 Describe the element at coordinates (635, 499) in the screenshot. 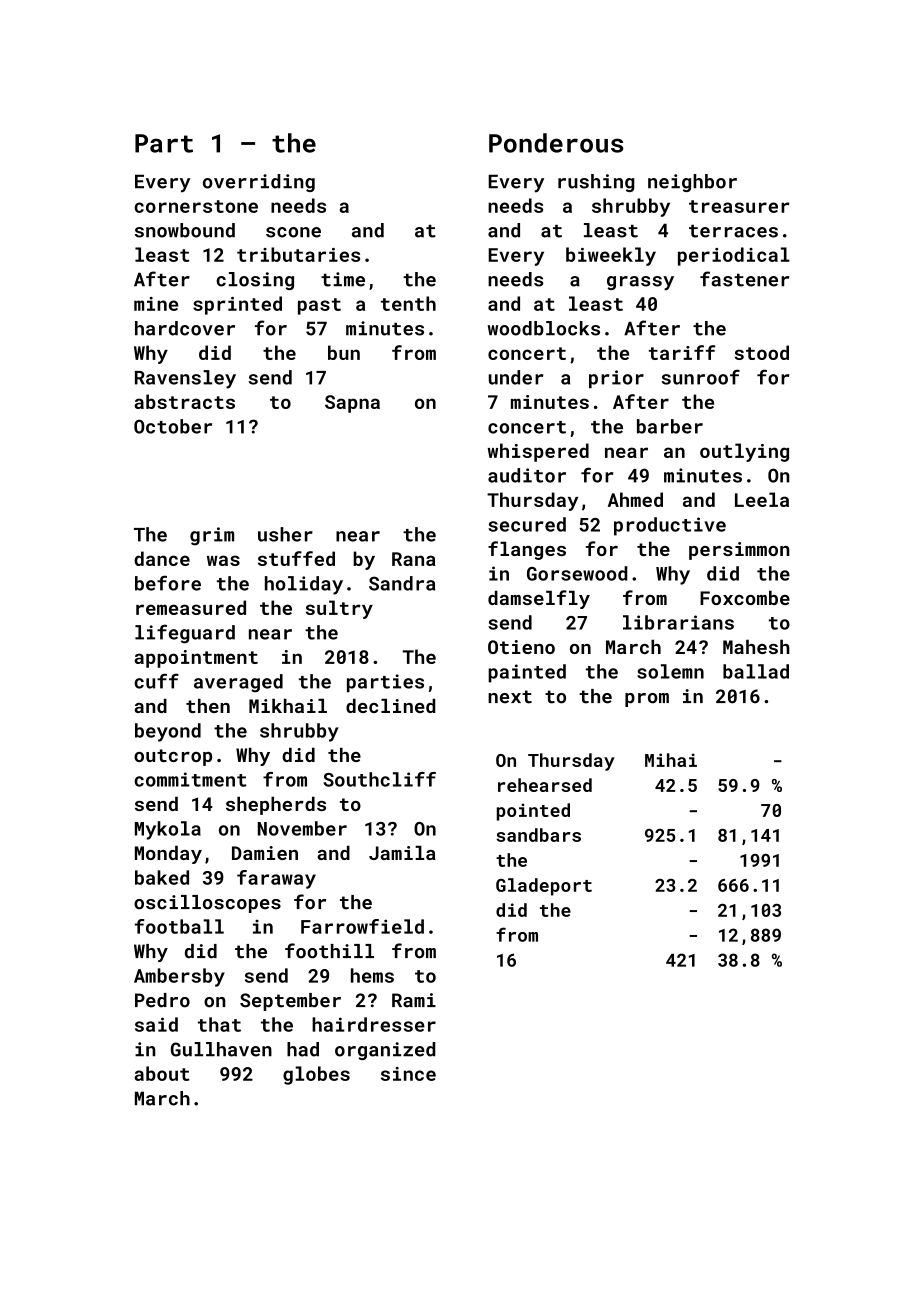

I see `Ahmed` at that location.
